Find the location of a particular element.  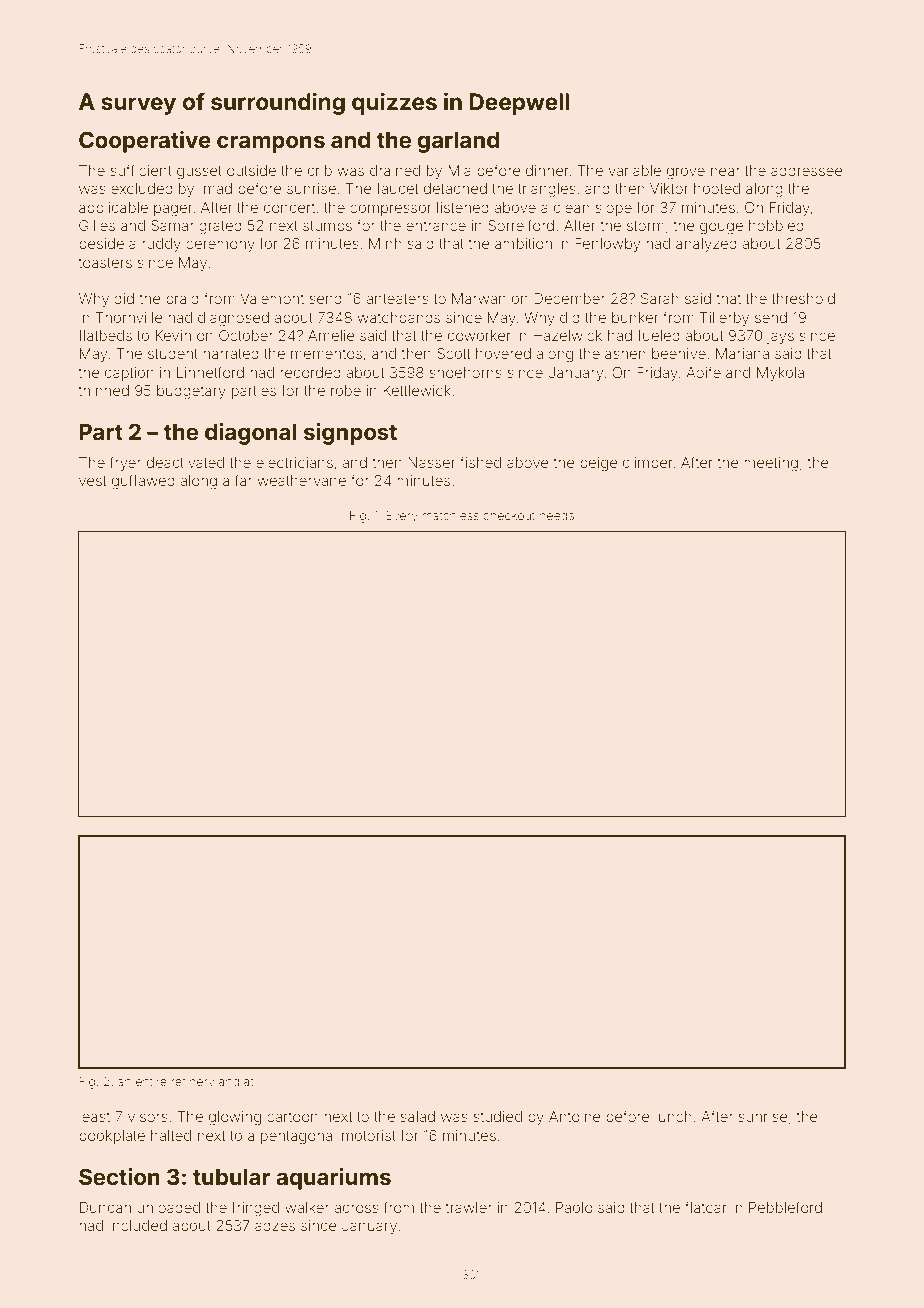

near is located at coordinates (725, 171).
